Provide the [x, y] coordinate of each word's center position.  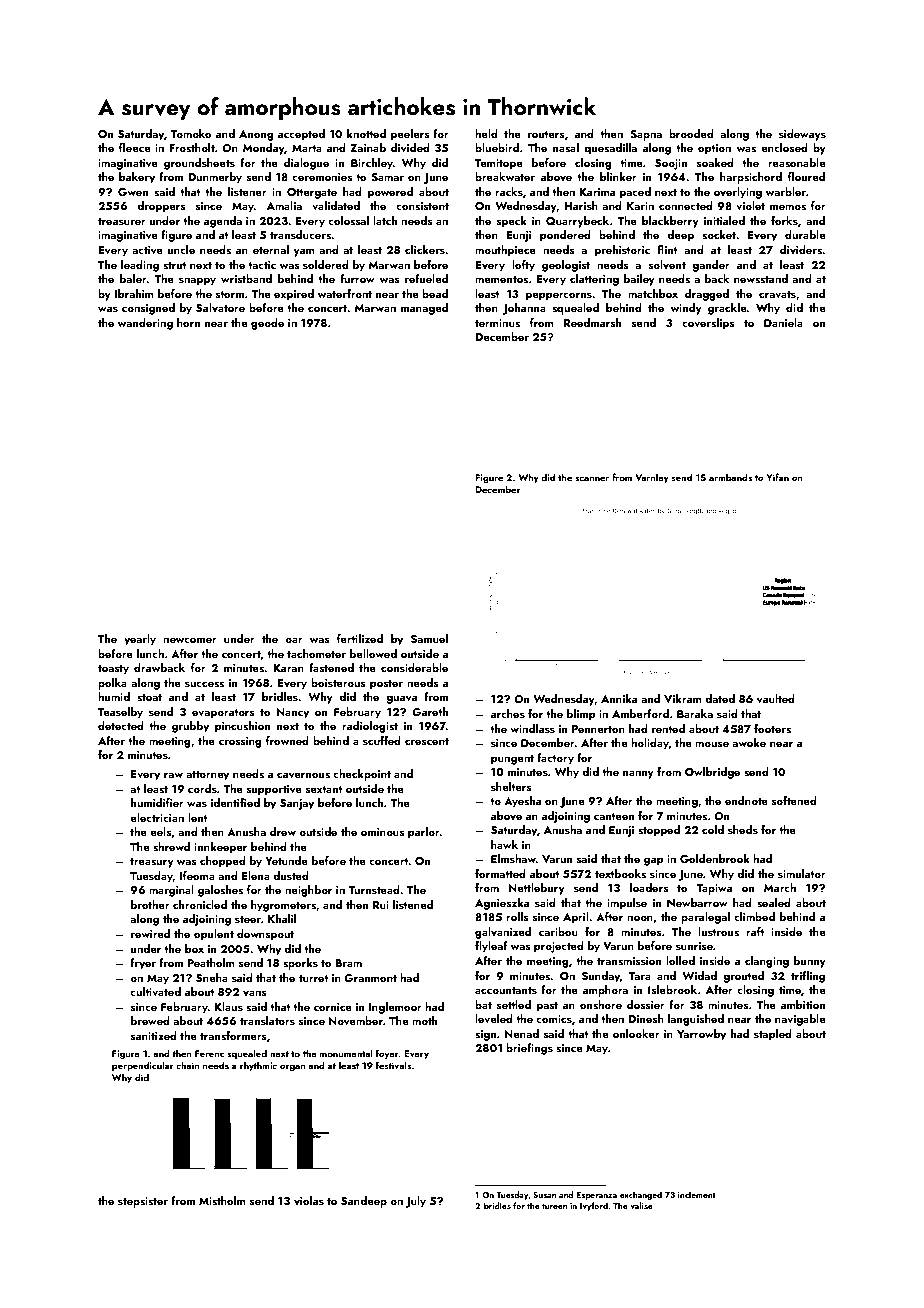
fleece [135, 147]
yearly [140, 640]
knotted [366, 133]
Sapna [646, 135]
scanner [592, 478]
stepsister [143, 1202]
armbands [730, 477]
